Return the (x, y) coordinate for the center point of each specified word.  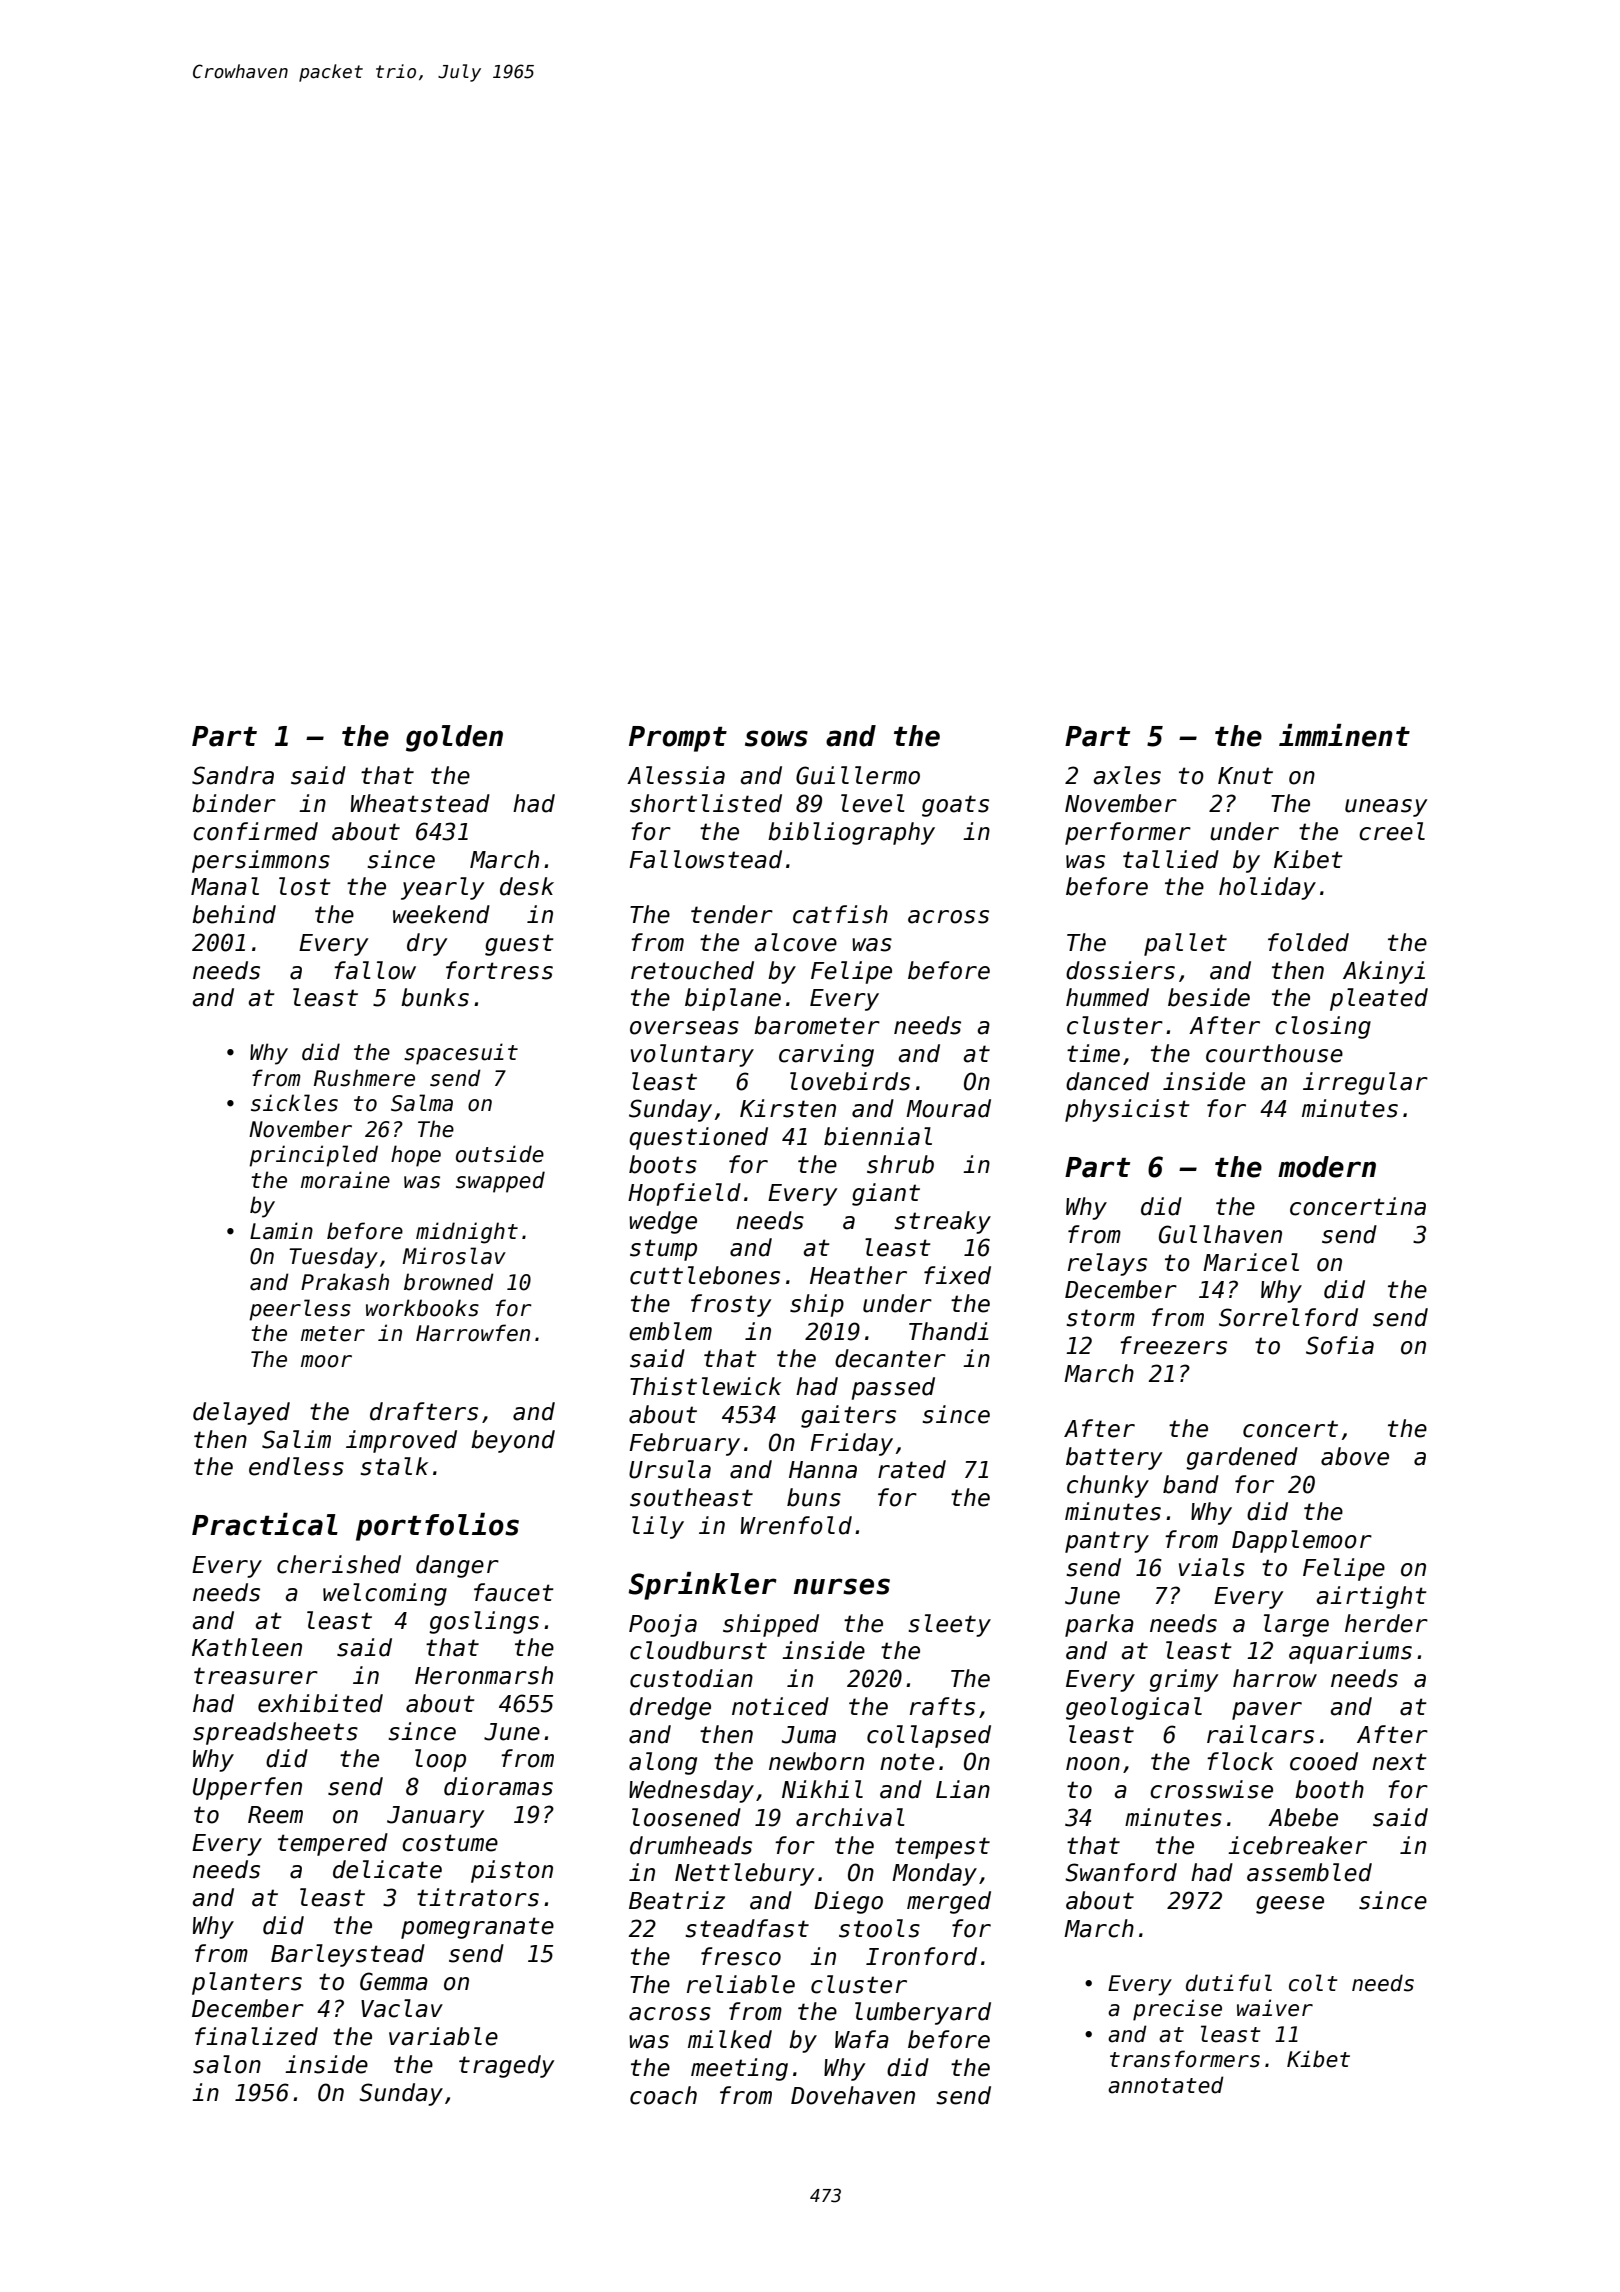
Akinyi (1384, 972)
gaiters (848, 1416)
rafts (942, 1706)
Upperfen (247, 1788)
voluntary (692, 1055)
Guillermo (858, 775)
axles (1127, 775)
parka (1099, 1625)
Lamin (281, 1231)
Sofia (1340, 1345)
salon (227, 2064)
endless (296, 1466)
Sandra (233, 775)
